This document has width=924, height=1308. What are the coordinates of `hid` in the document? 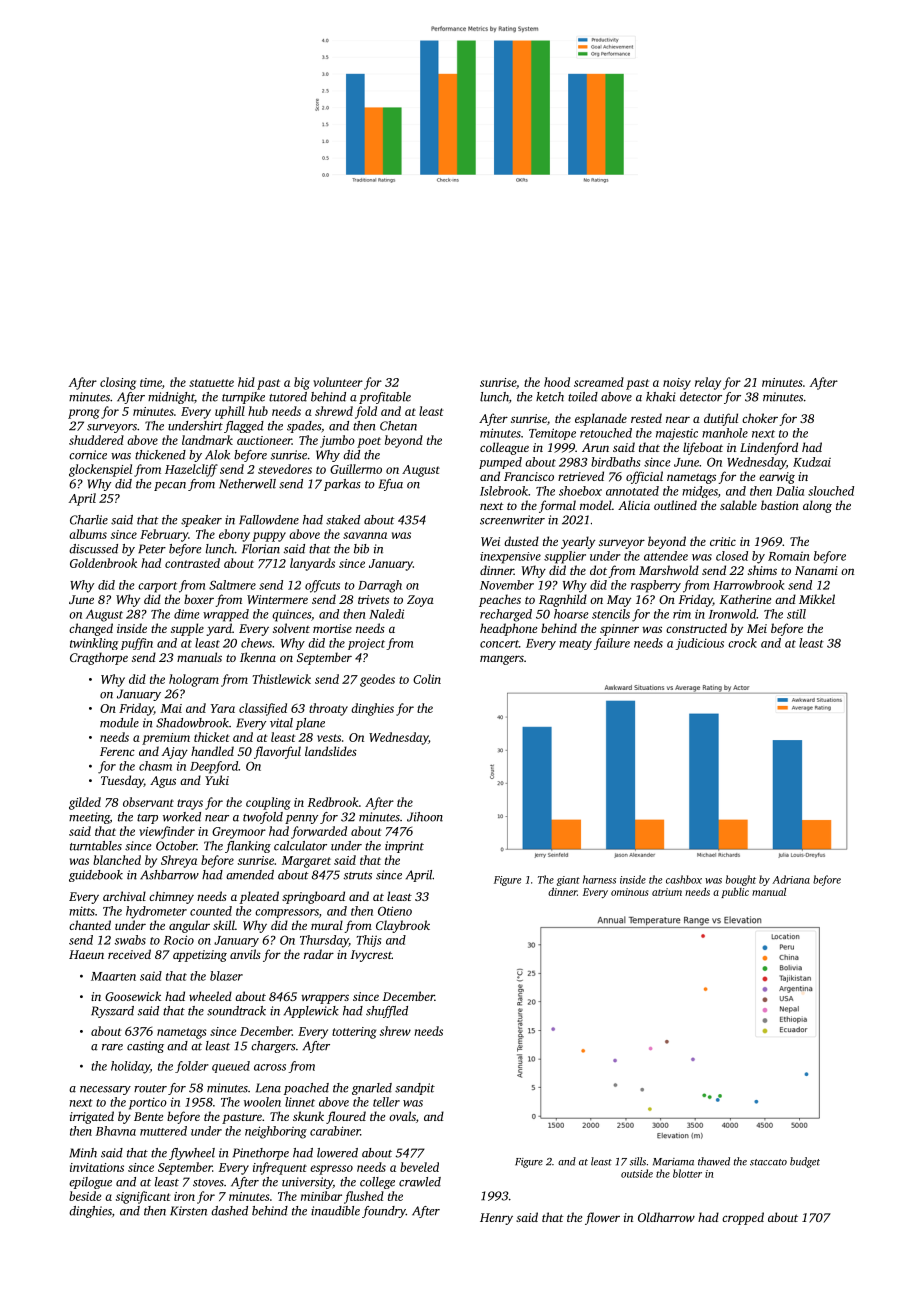 It's located at (246, 382).
